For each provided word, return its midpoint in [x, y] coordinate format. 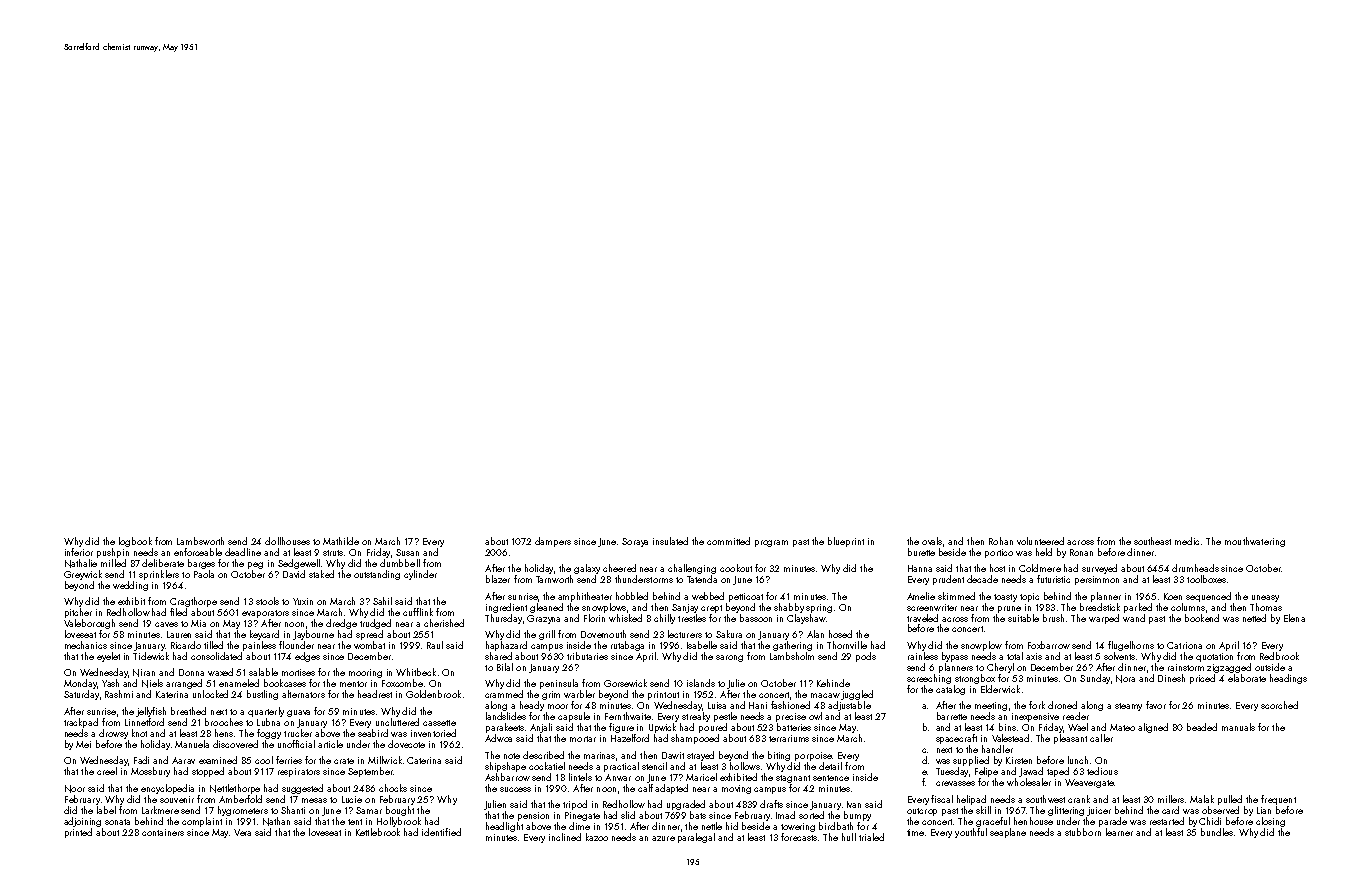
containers [163, 832]
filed [178, 612]
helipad [971, 800]
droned [1062, 705]
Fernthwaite [628, 716]
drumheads [1195, 568]
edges [307, 657]
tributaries [587, 656]
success [515, 789]
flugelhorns [1131, 646]
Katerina [172, 694]
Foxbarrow [1049, 645]
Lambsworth [200, 541]
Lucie [352, 799]
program [771, 543]
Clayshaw [806, 619]
